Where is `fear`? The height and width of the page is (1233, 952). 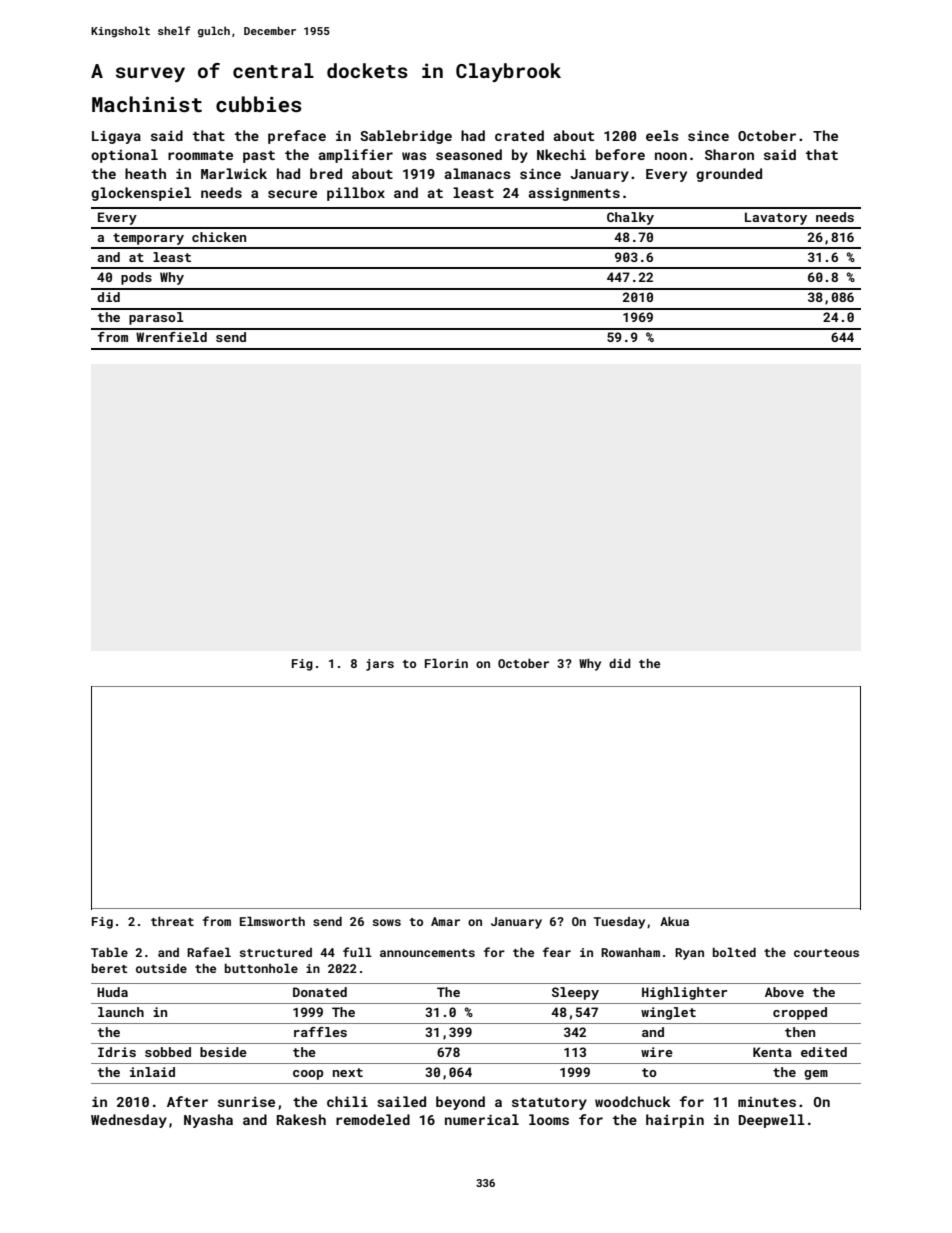 fear is located at coordinates (557, 952).
